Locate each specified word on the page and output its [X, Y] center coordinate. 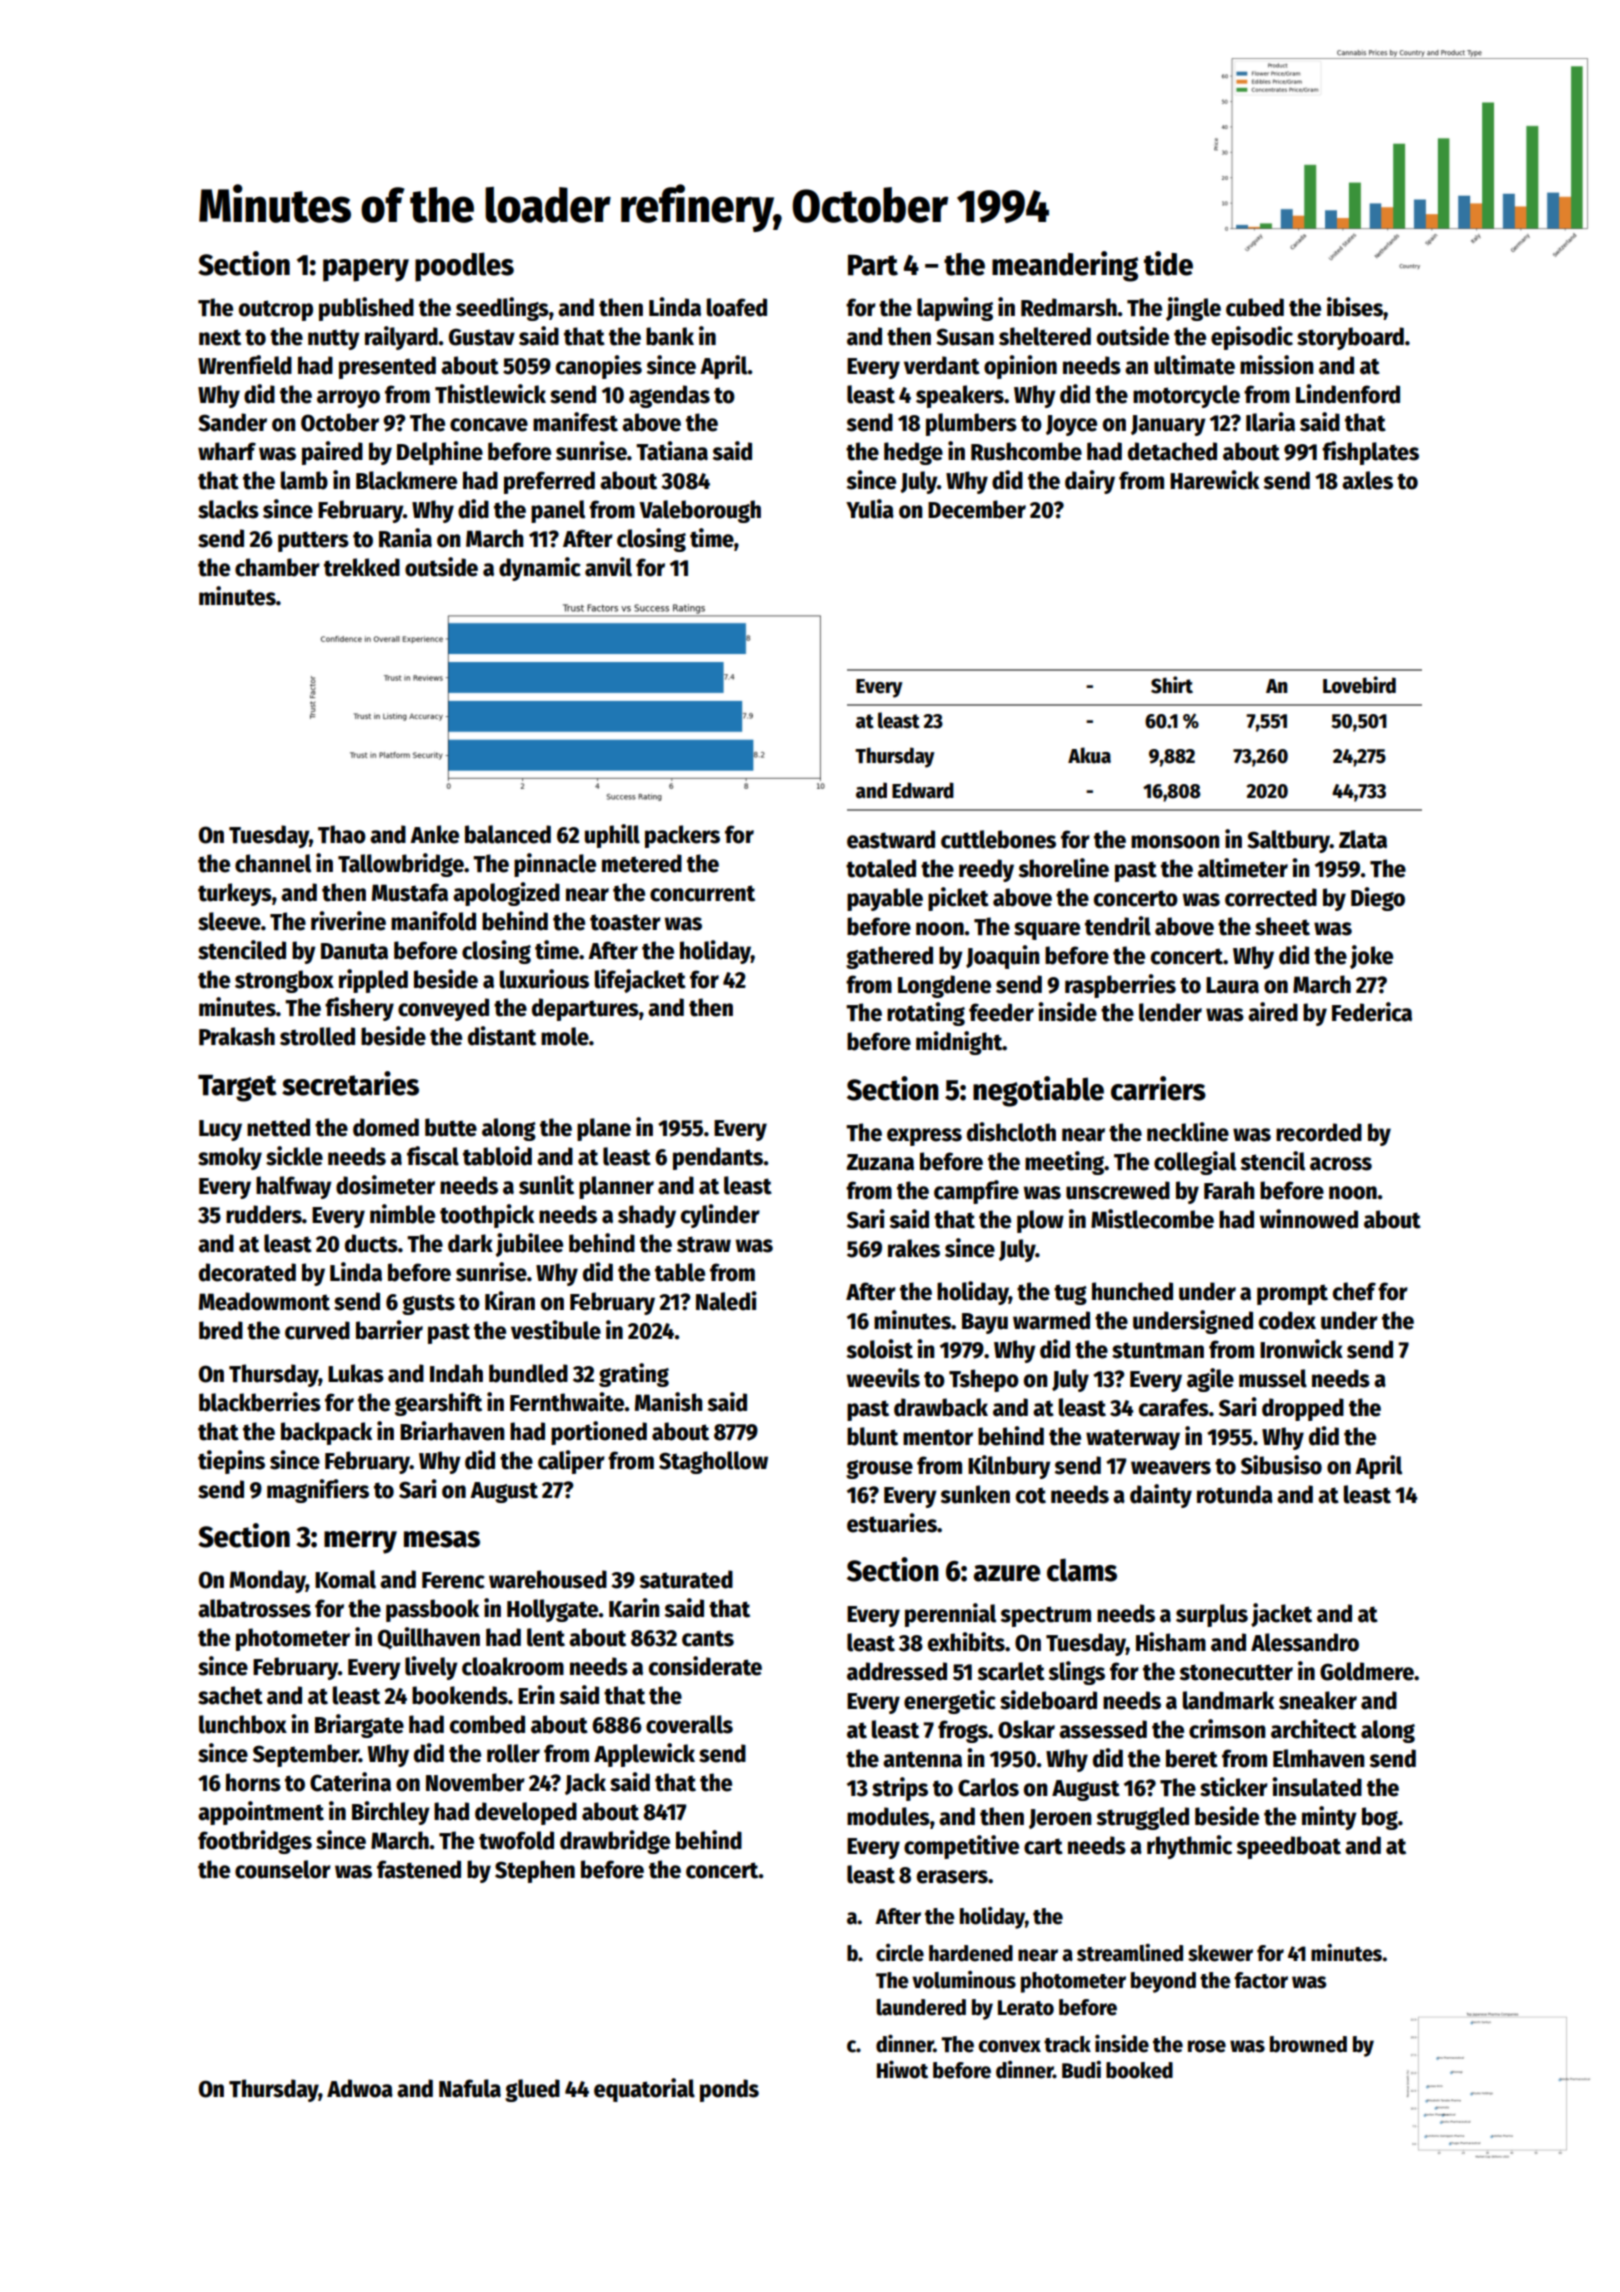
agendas [669, 396]
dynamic [540, 569]
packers [682, 836]
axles [1367, 480]
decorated [247, 1272]
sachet [230, 1695]
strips [900, 1789]
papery [366, 270]
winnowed [1308, 1219]
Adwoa [360, 2088]
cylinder [720, 1216]
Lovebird [1359, 685]
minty [1329, 1818]
